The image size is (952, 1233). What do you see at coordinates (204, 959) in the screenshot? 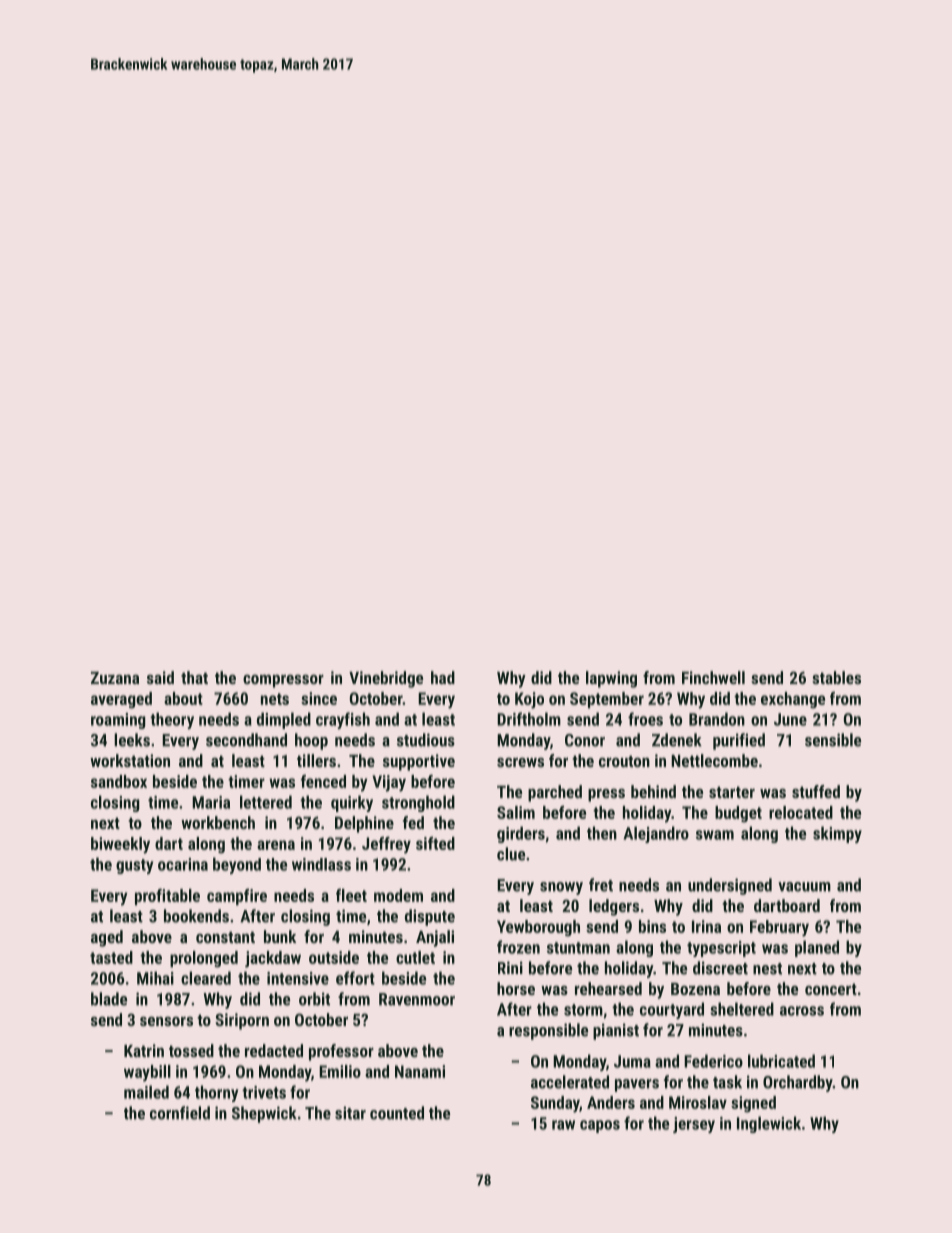
I see `prolonged` at bounding box center [204, 959].
